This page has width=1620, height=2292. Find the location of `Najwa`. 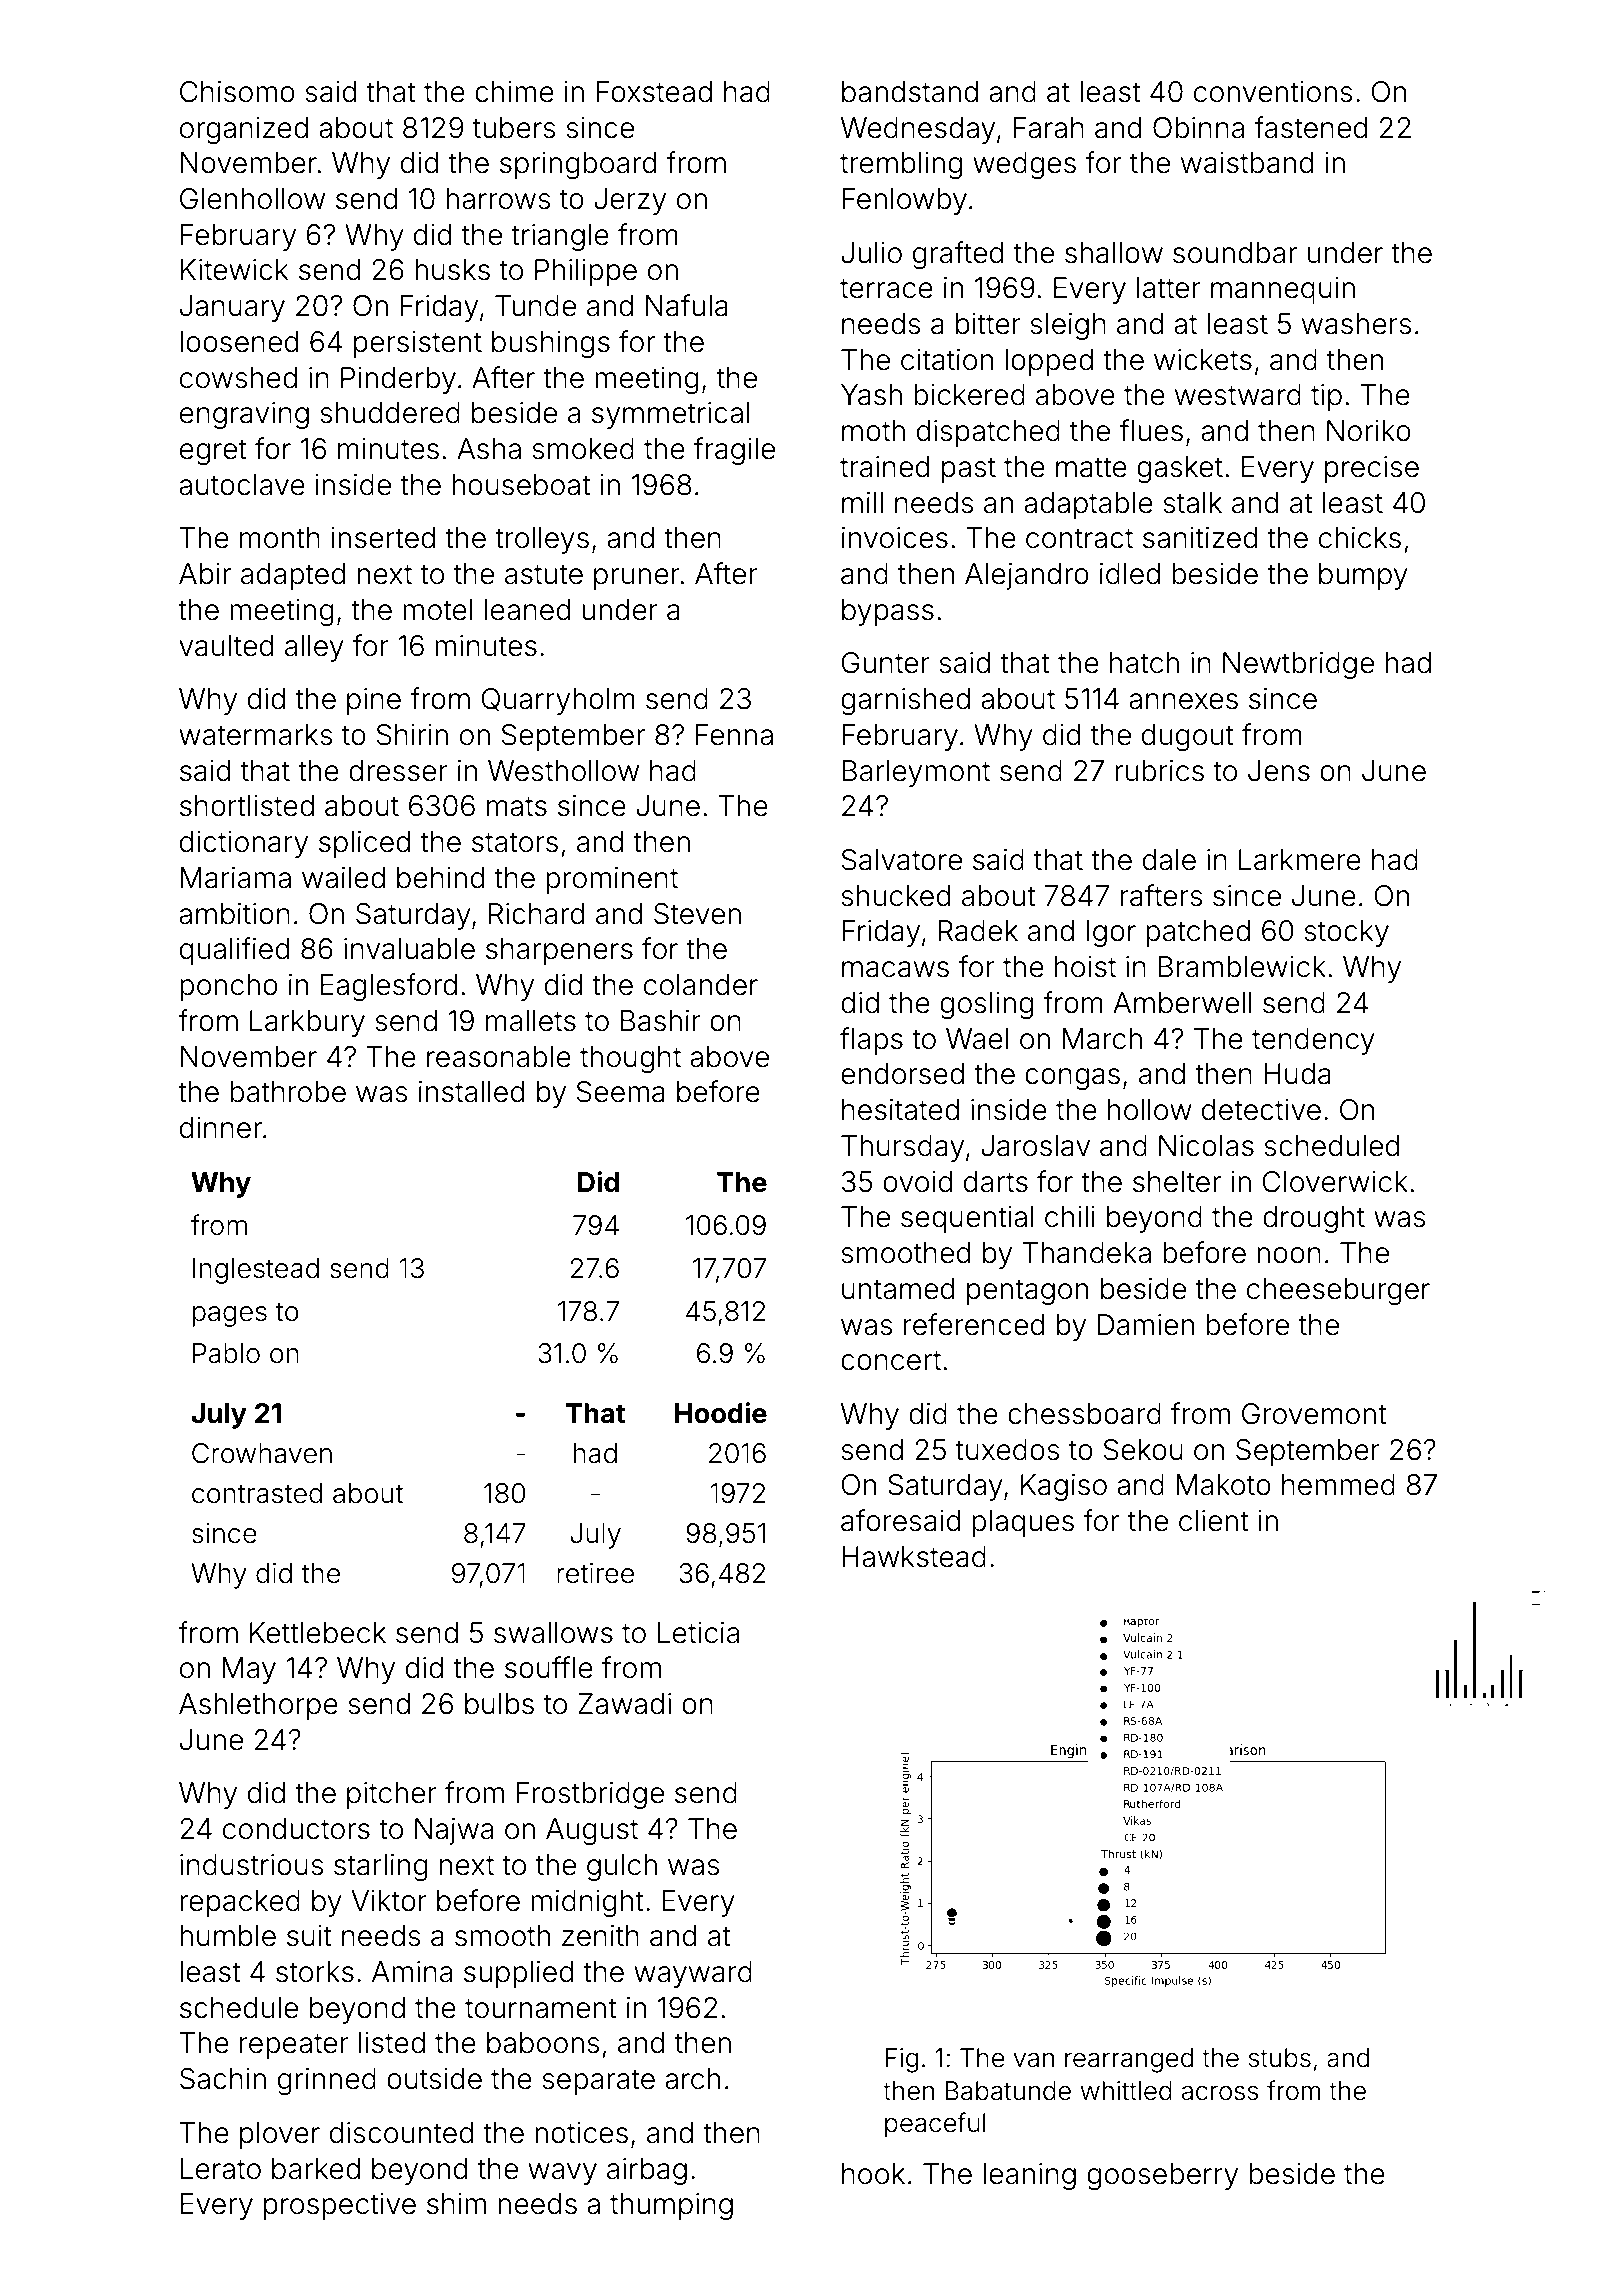

Najwa is located at coordinates (454, 1831).
